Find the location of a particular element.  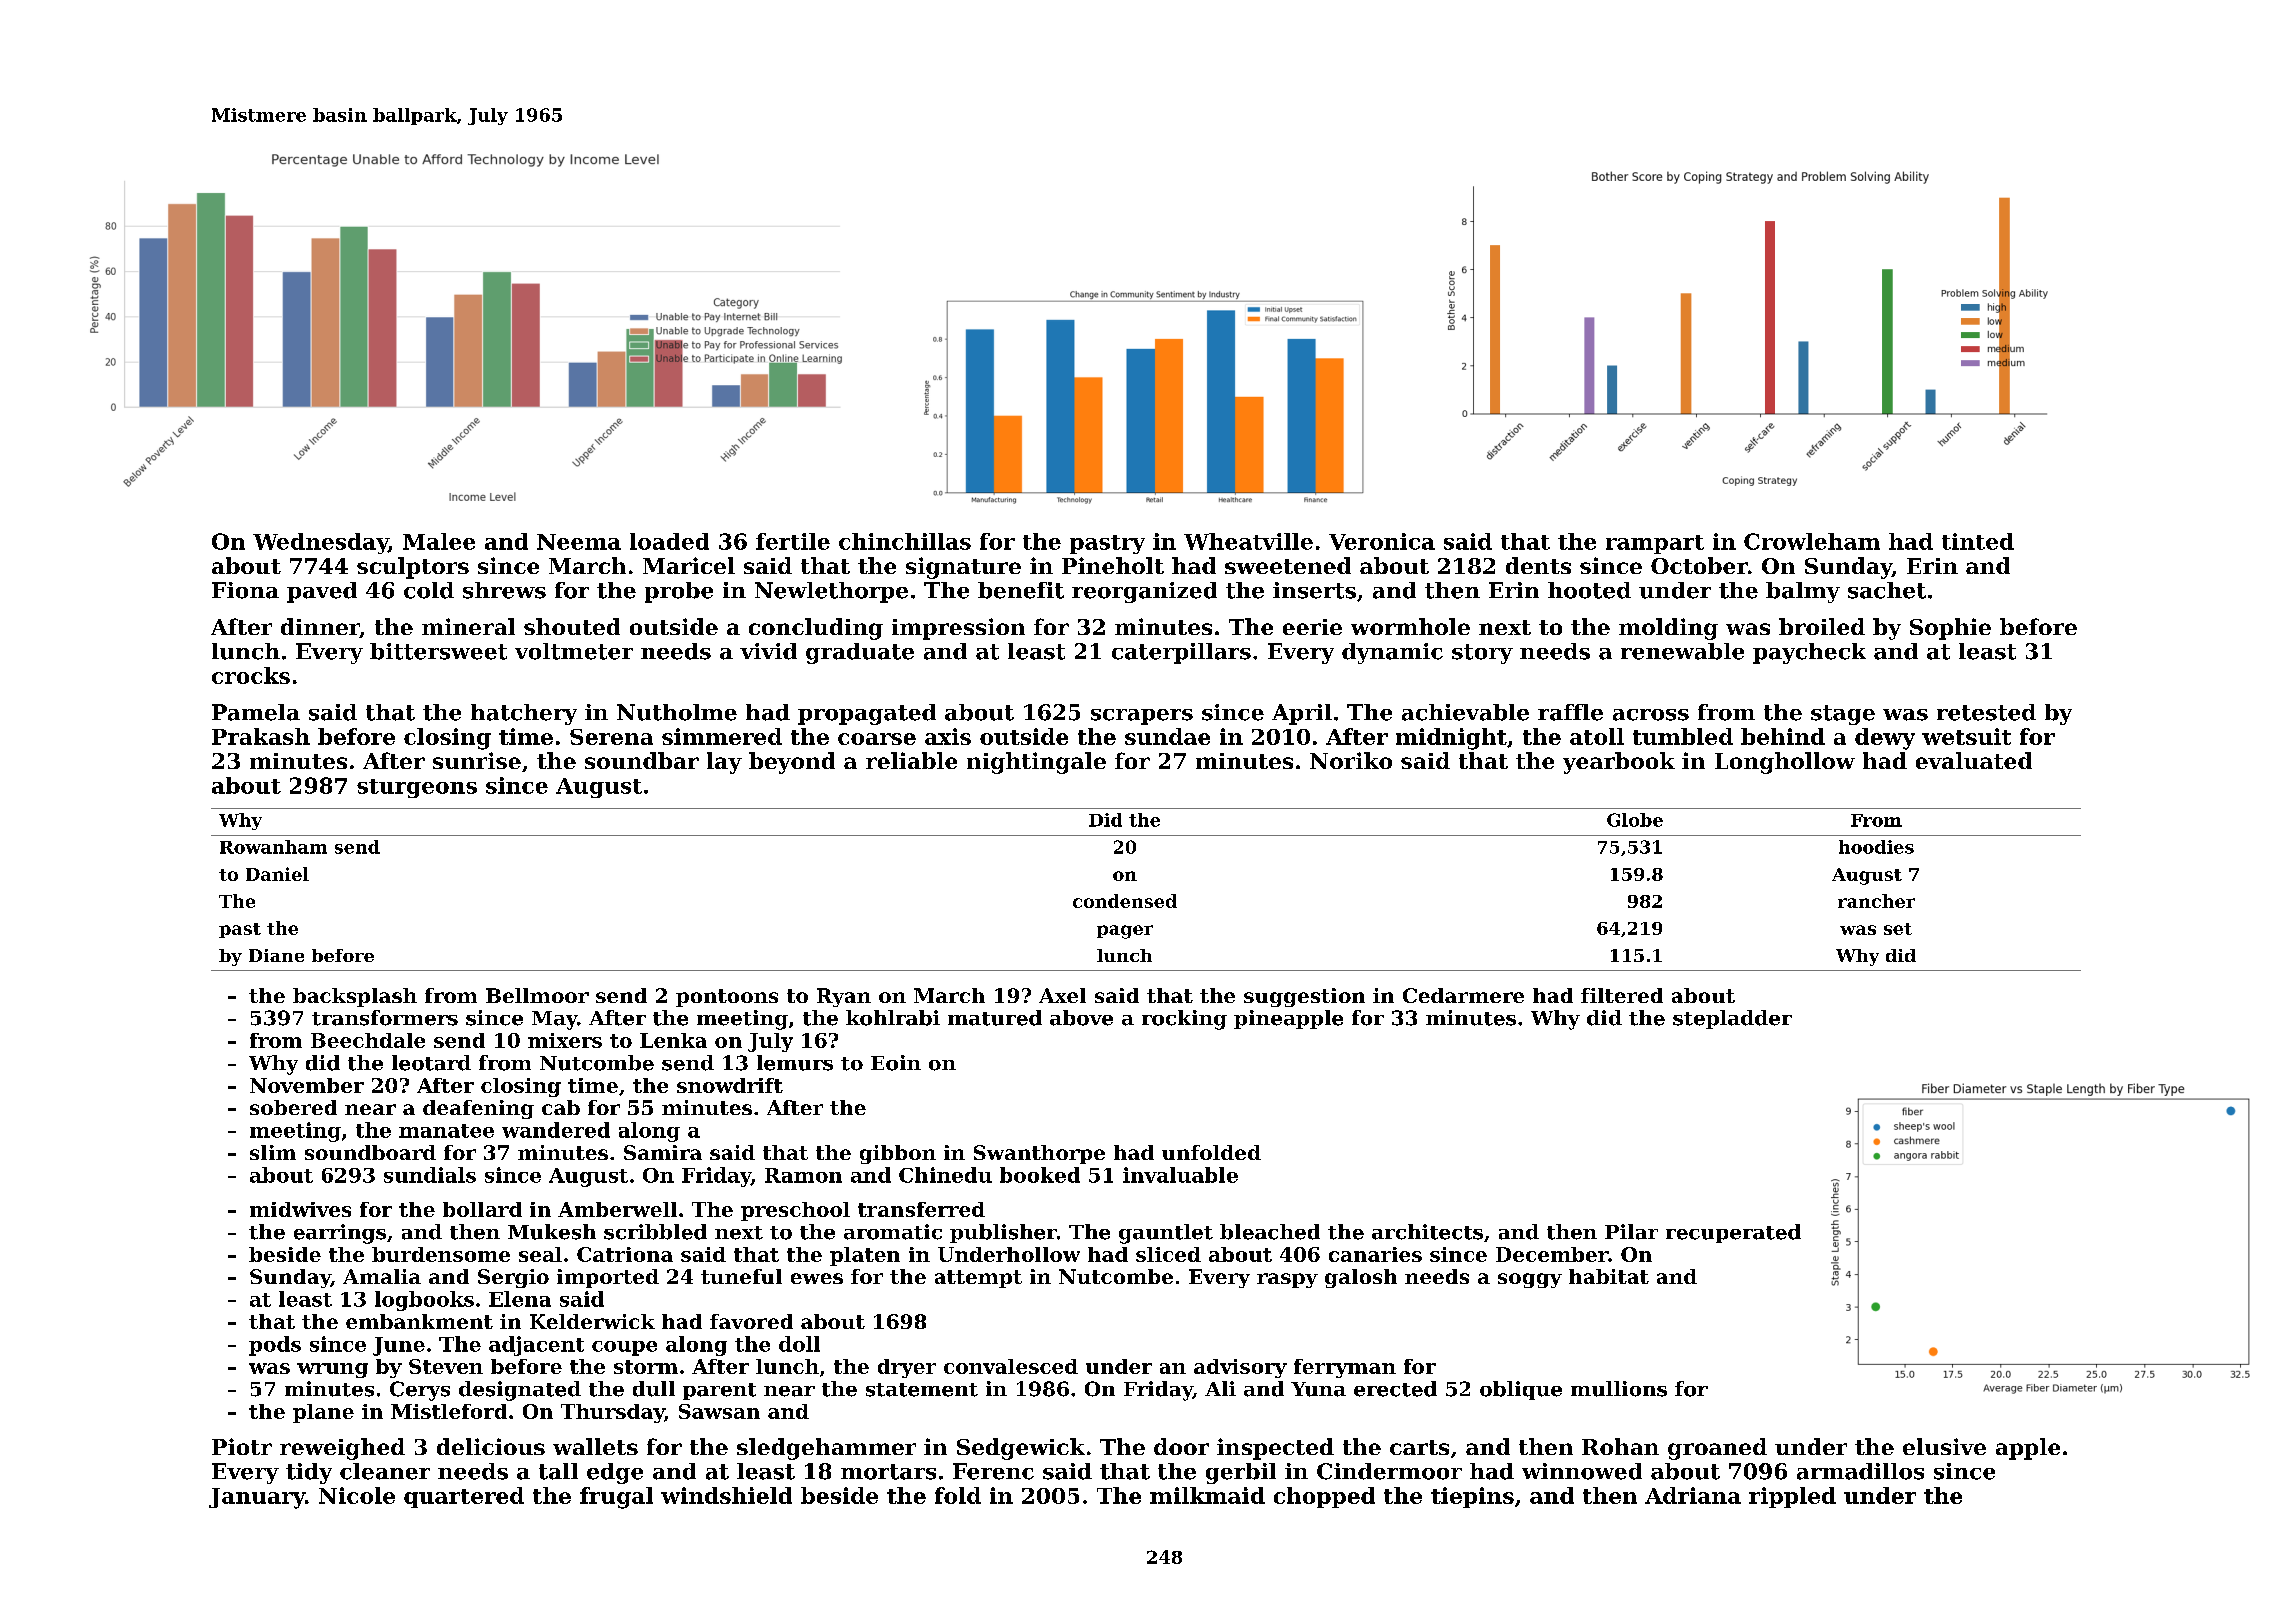

hatchery is located at coordinates (524, 714).
